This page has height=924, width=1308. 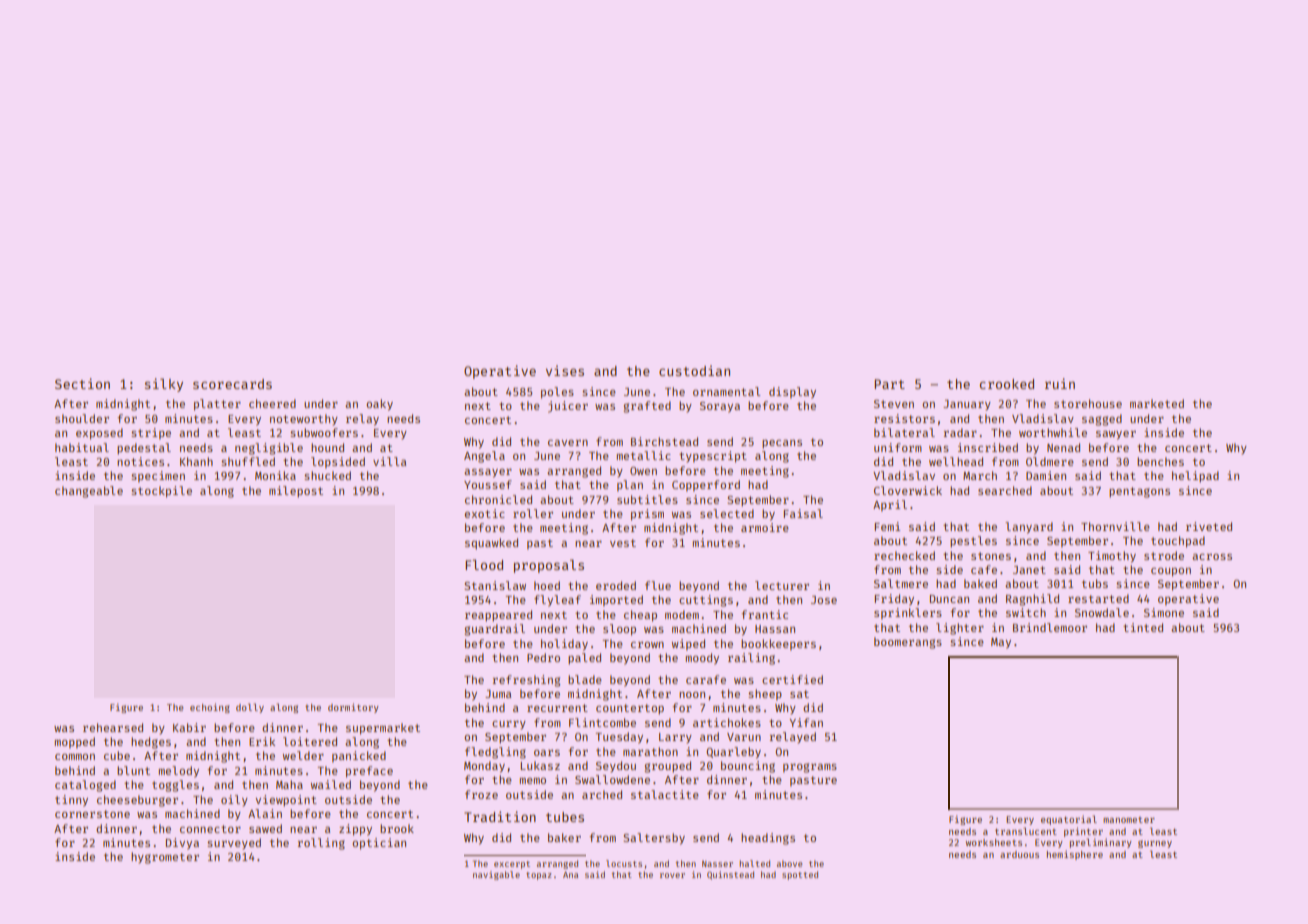 What do you see at coordinates (789, 863) in the page?
I see `above` at bounding box center [789, 863].
